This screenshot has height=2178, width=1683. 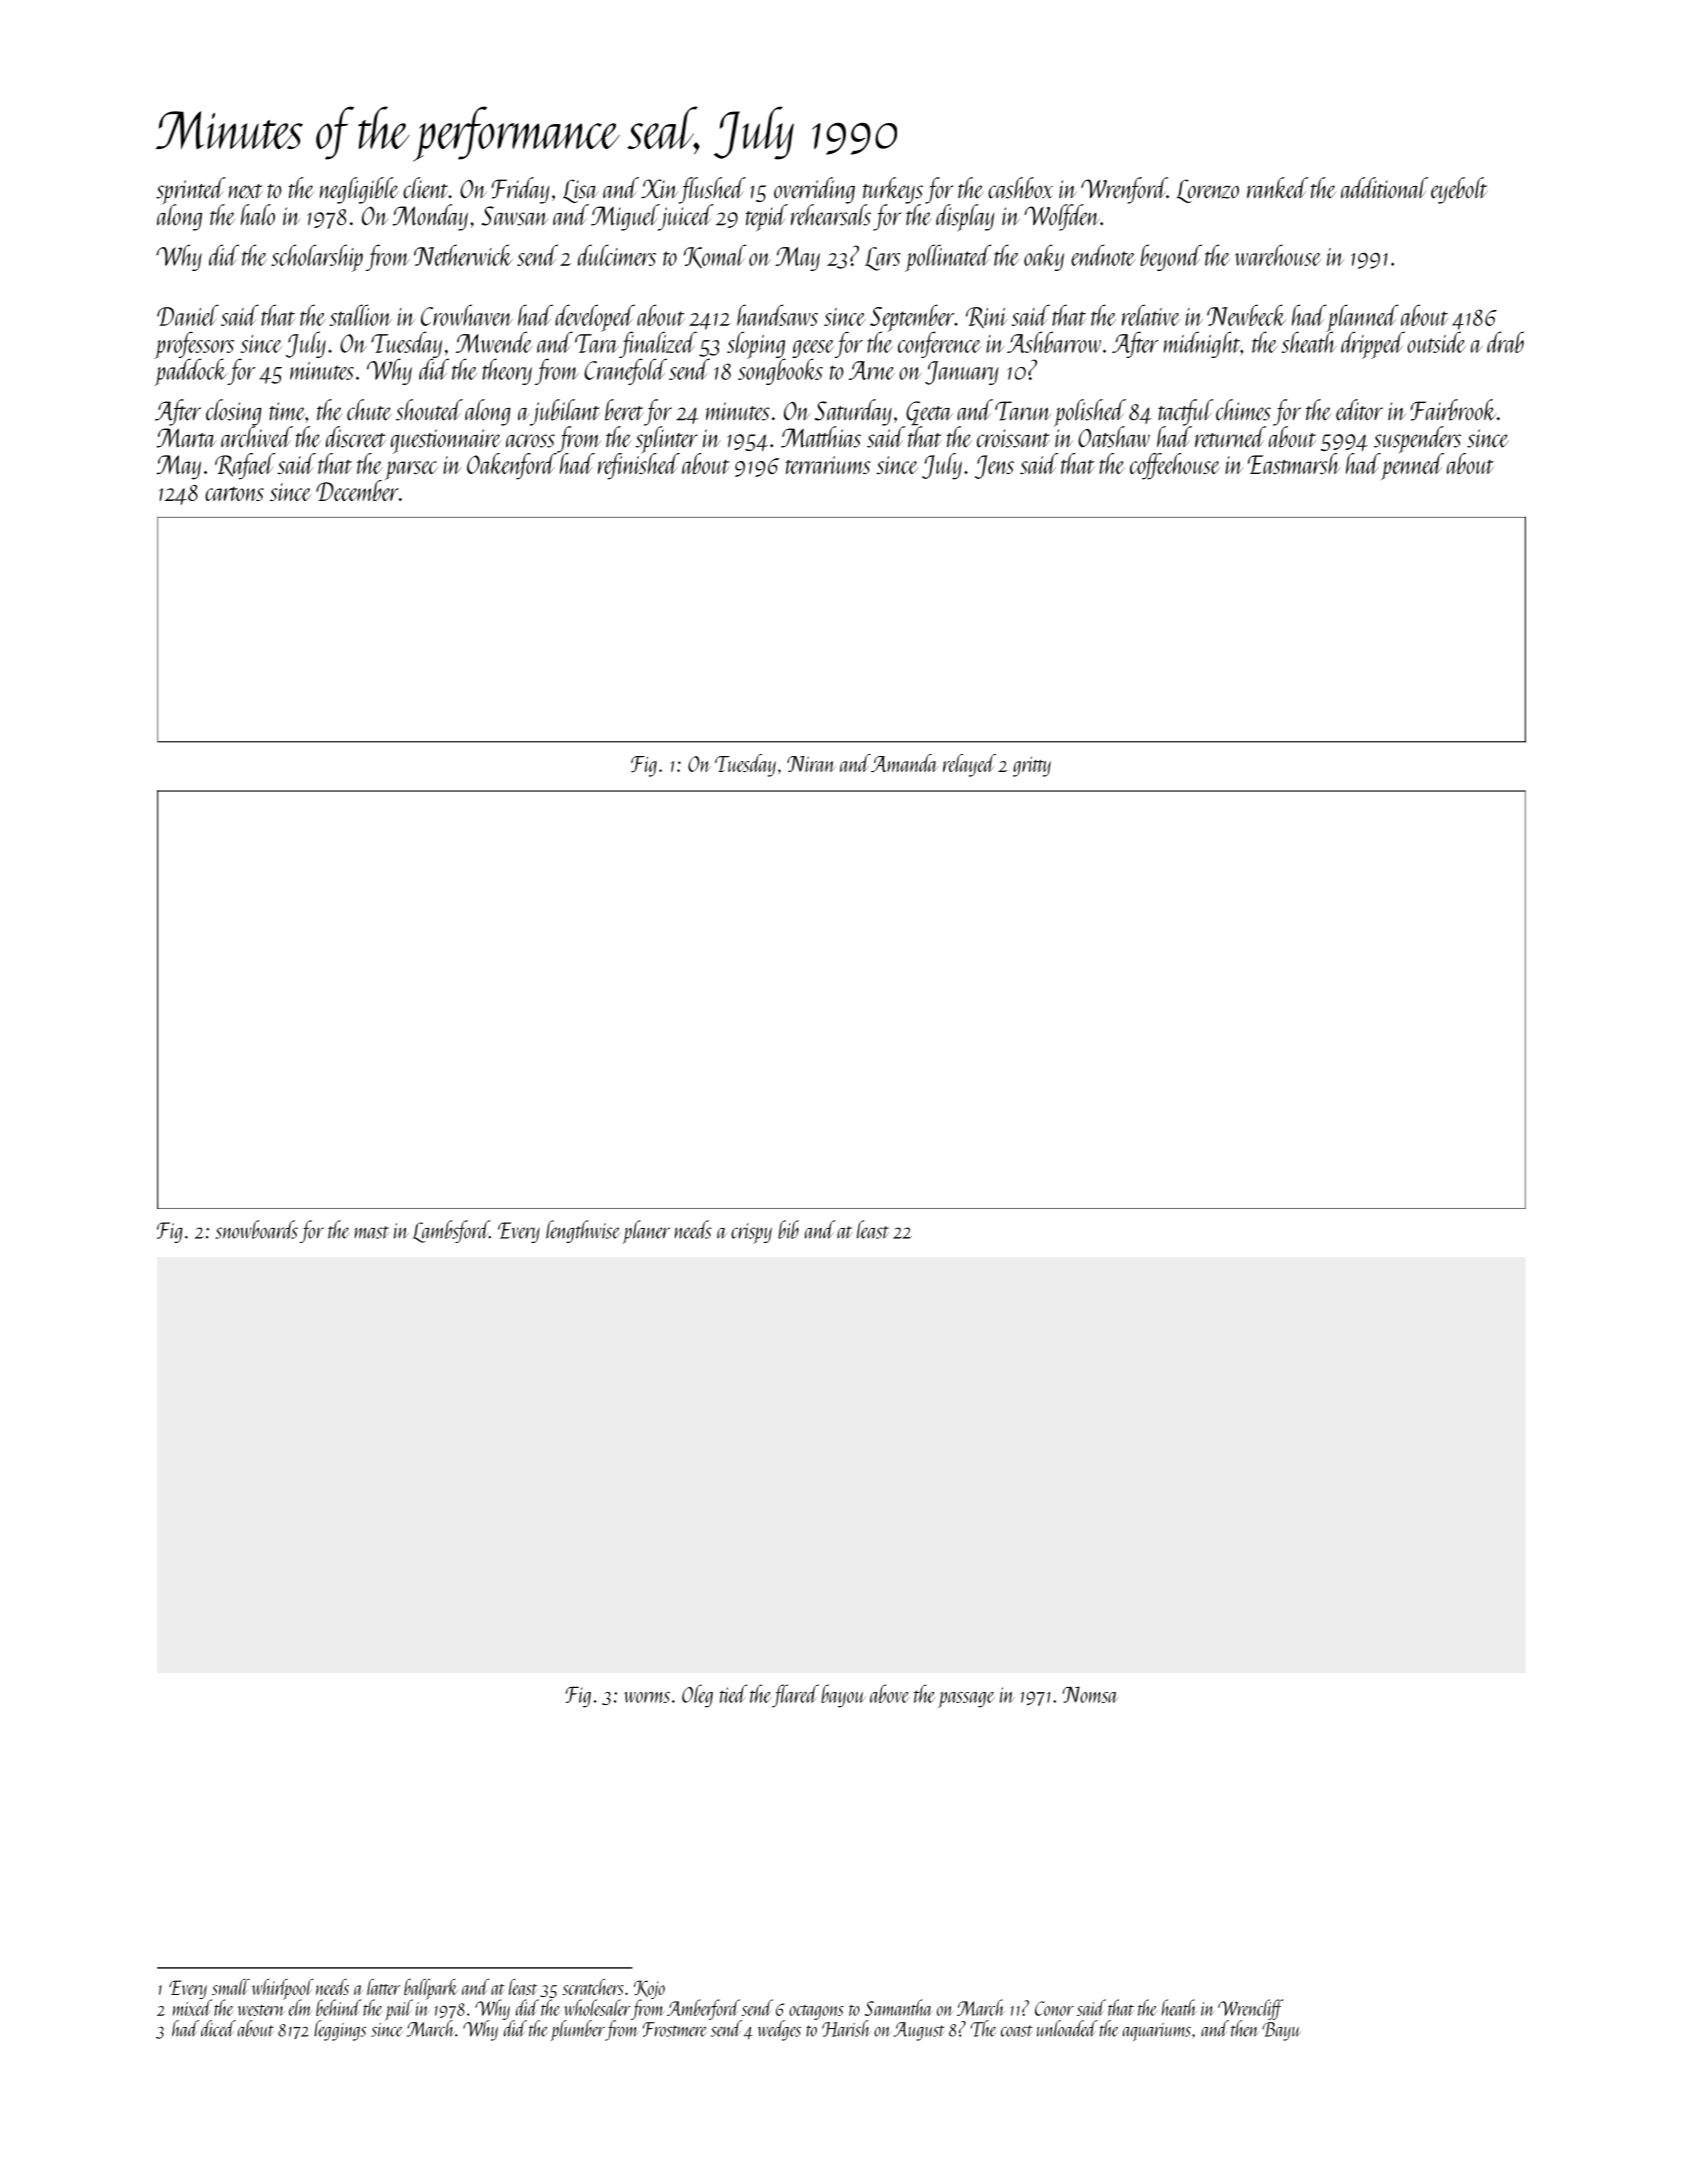 What do you see at coordinates (369, 410) in the screenshot?
I see `chute` at bounding box center [369, 410].
